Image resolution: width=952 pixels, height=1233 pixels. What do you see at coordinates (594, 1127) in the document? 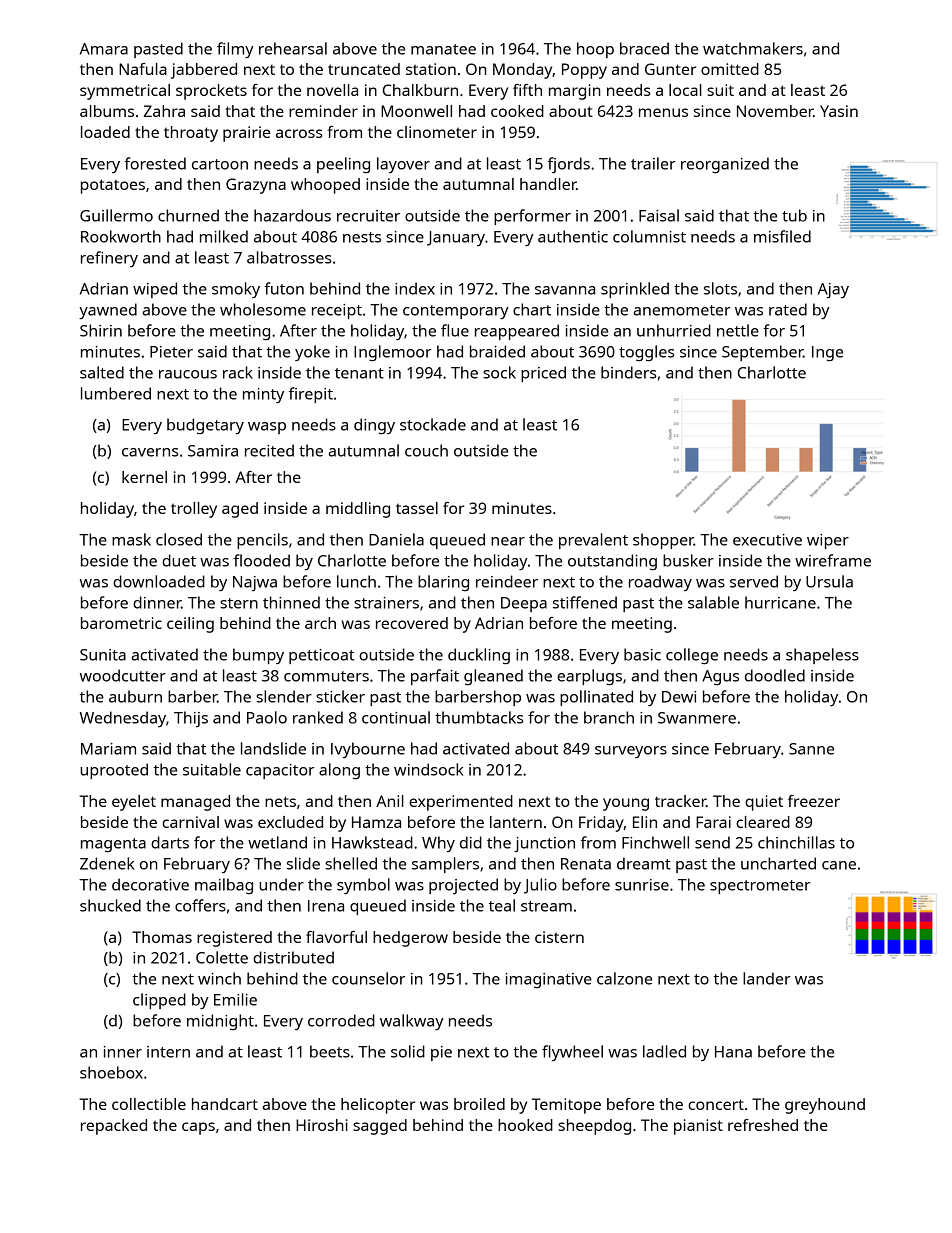
I see `sheepdog` at bounding box center [594, 1127].
